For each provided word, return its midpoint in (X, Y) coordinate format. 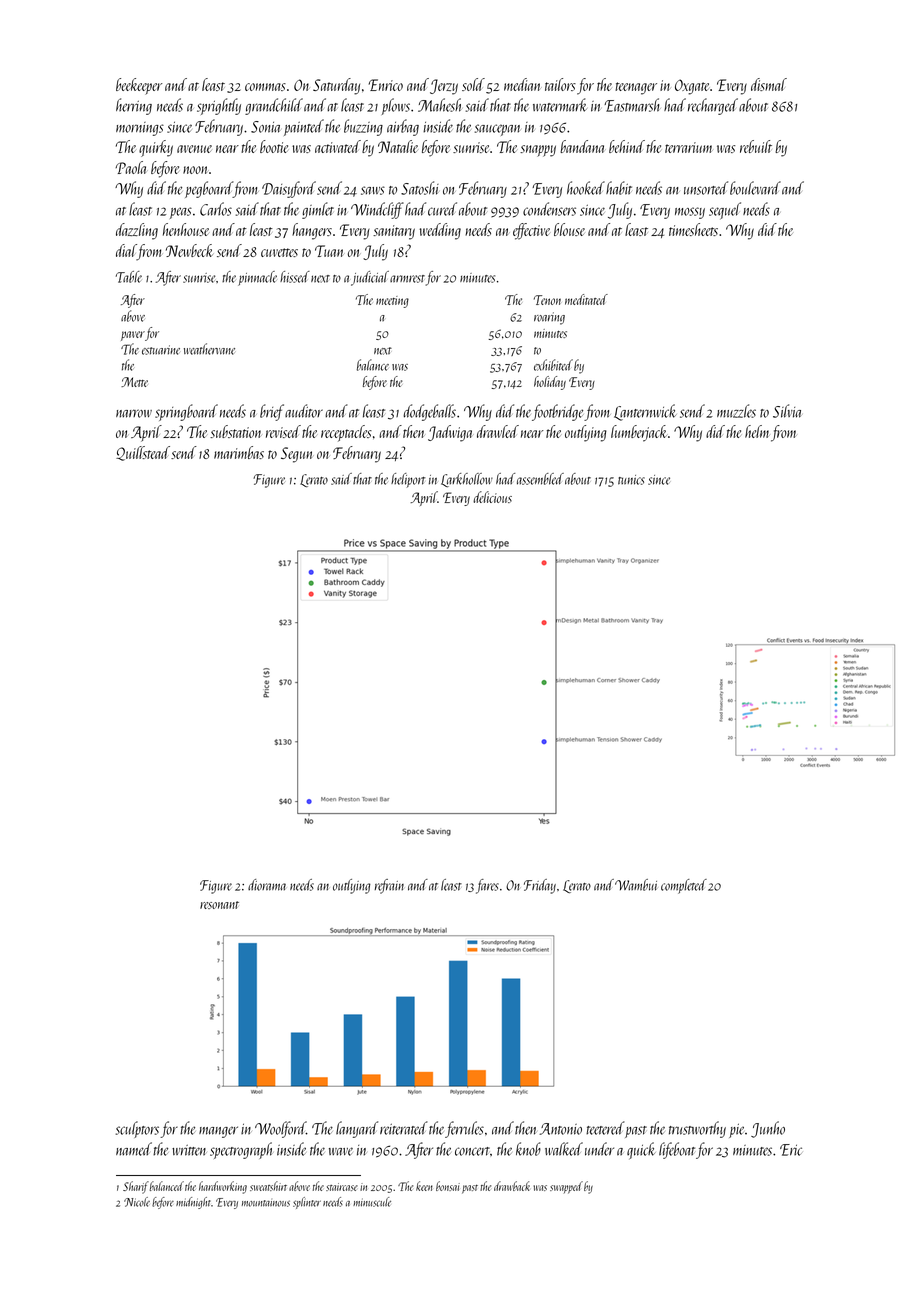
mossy (690, 213)
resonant (219, 905)
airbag (403, 127)
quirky (156, 148)
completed (684, 886)
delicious (492, 497)
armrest (407, 279)
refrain (389, 886)
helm (757, 431)
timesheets (693, 229)
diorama (267, 885)
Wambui (636, 885)
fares (487, 886)
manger (218, 1132)
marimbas (239, 452)
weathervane (209, 349)
